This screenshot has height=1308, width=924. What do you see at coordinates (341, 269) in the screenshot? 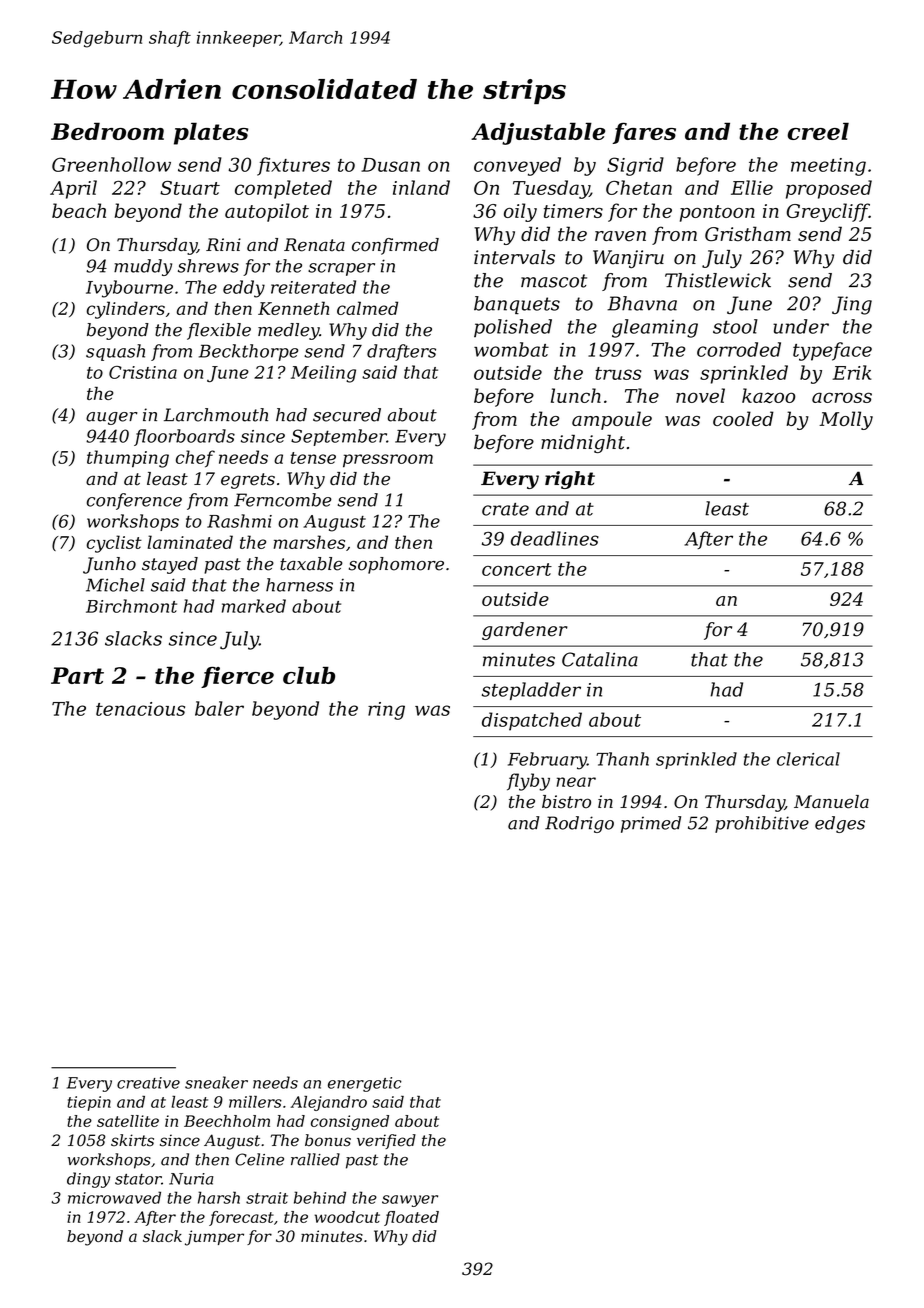
I see `scraper` at bounding box center [341, 269].
